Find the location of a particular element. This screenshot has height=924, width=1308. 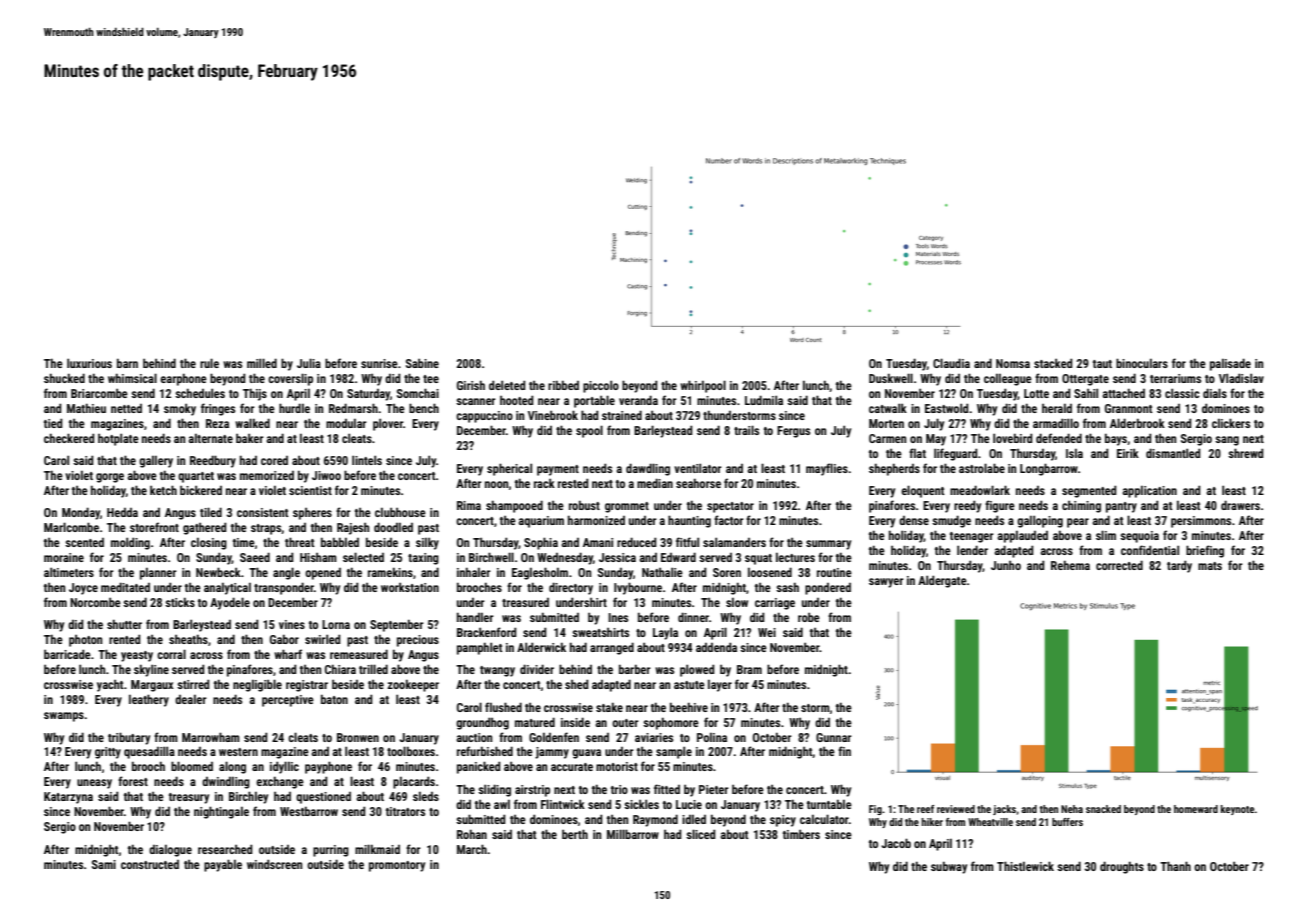

payment is located at coordinates (558, 470).
